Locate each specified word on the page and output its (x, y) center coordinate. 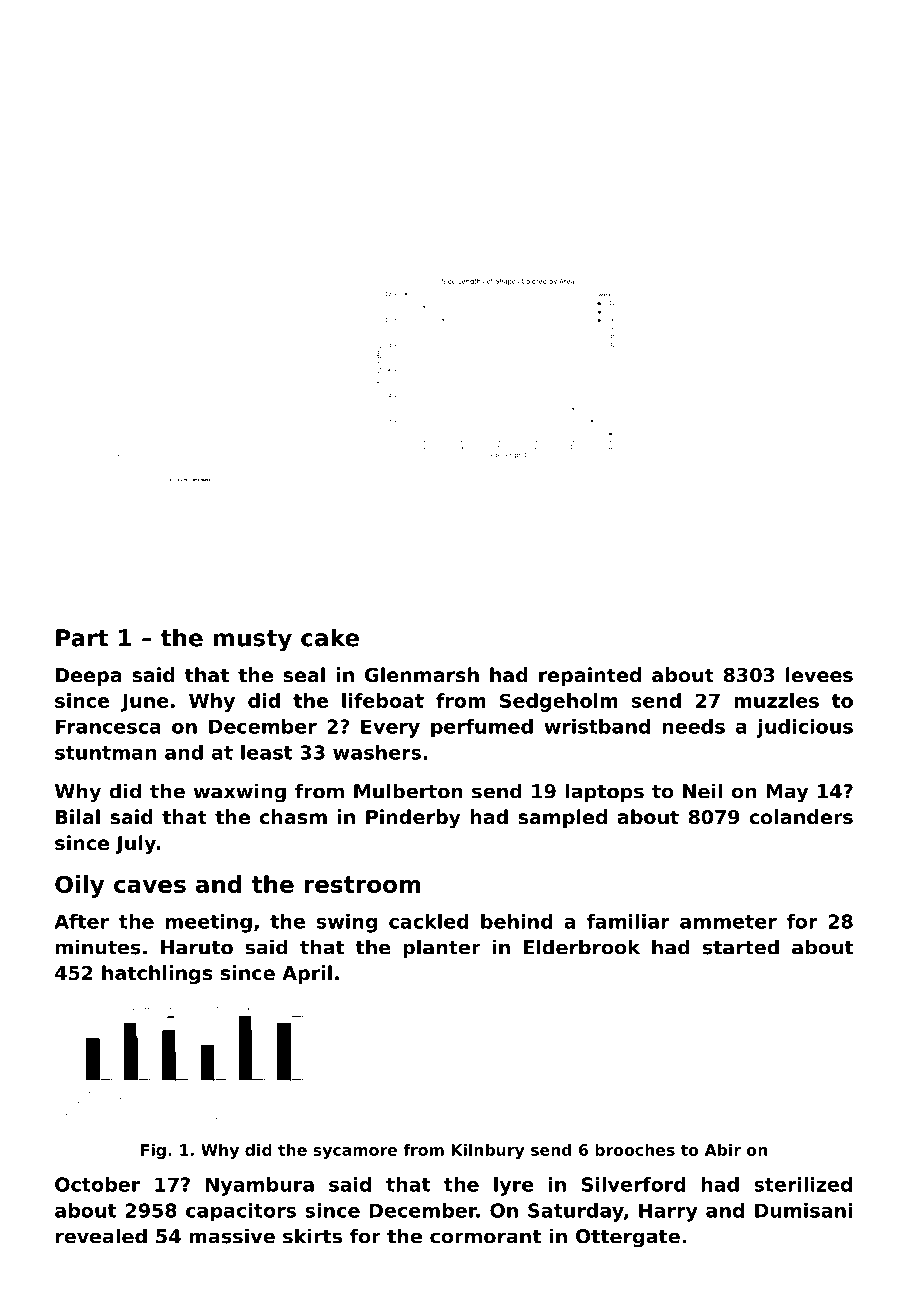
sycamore (355, 1153)
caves (150, 886)
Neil (702, 791)
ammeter (728, 922)
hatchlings (157, 974)
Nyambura (260, 1186)
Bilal (78, 816)
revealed (101, 1236)
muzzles (776, 700)
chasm (293, 817)
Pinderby (413, 818)
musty (252, 641)
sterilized (803, 1184)
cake (330, 637)
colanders (801, 816)
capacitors (241, 1212)
